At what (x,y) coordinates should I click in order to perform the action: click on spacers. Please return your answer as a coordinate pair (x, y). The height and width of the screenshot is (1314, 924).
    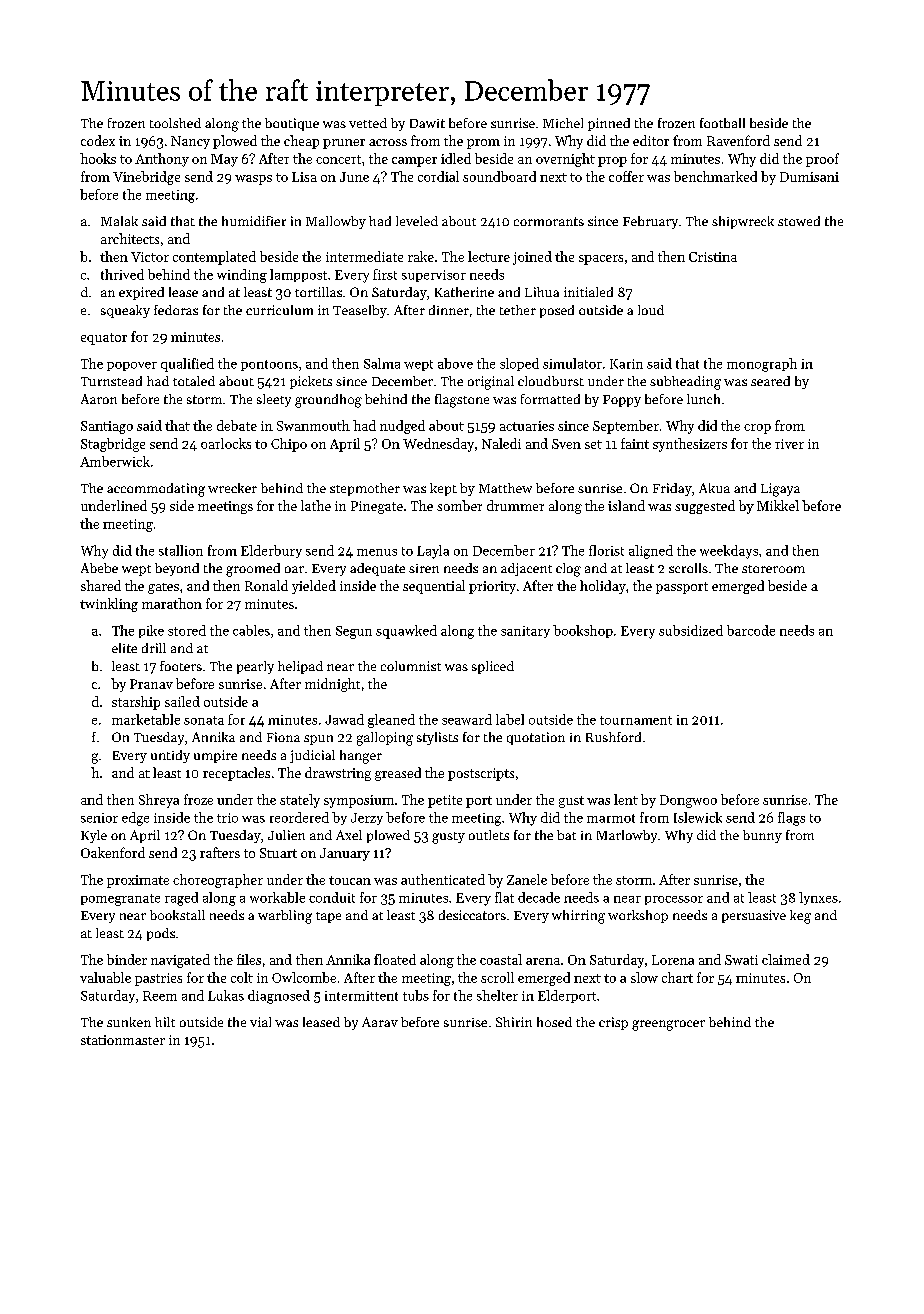
    Looking at the image, I should click on (601, 260).
